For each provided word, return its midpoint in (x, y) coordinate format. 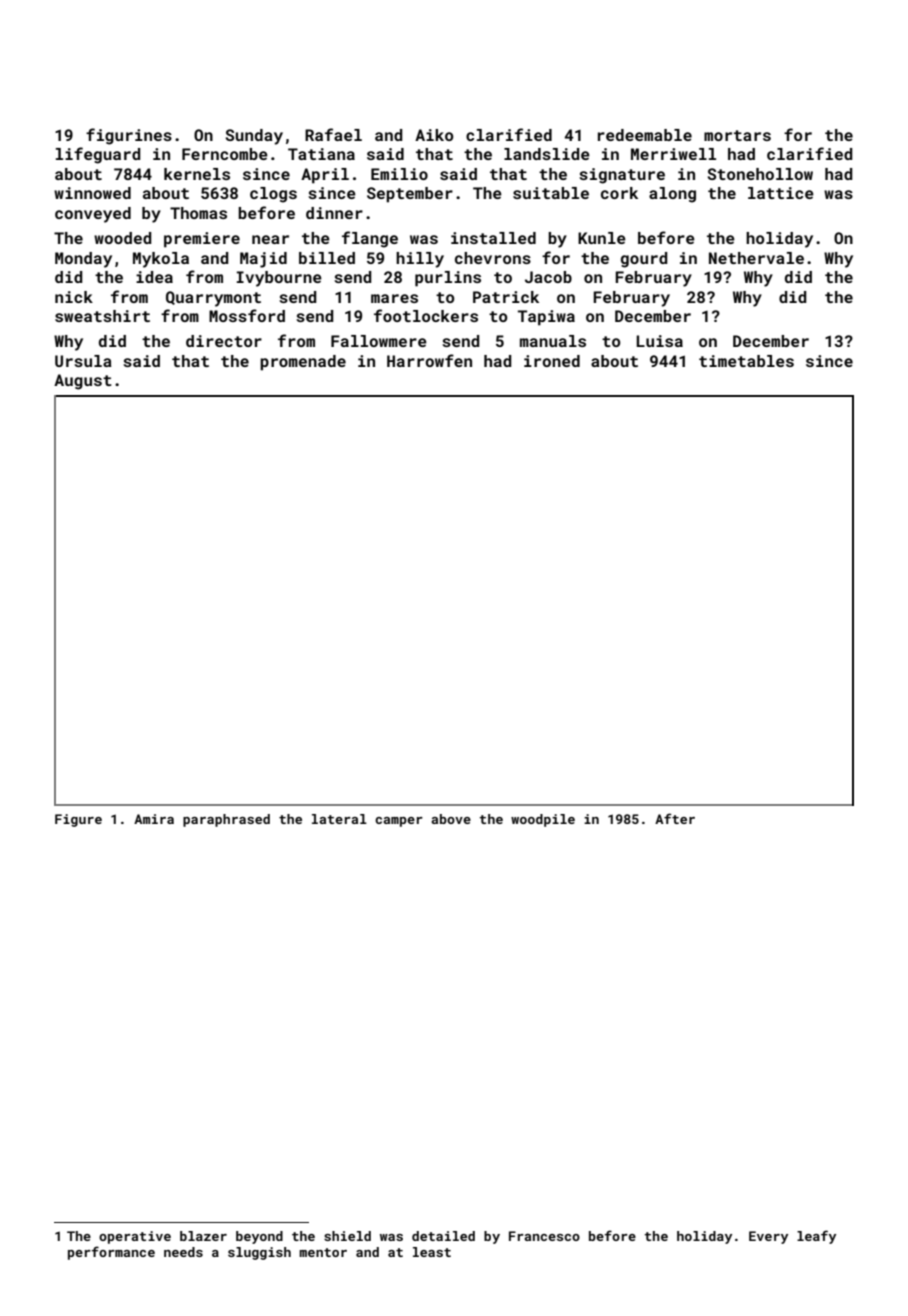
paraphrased (226, 820)
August (83, 382)
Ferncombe (225, 154)
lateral (339, 819)
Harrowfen (429, 360)
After (675, 818)
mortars (737, 135)
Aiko (434, 135)
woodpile (543, 820)
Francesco (544, 1236)
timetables (746, 361)
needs (183, 1252)
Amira (154, 819)
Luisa (659, 341)
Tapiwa (546, 318)
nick (74, 297)
